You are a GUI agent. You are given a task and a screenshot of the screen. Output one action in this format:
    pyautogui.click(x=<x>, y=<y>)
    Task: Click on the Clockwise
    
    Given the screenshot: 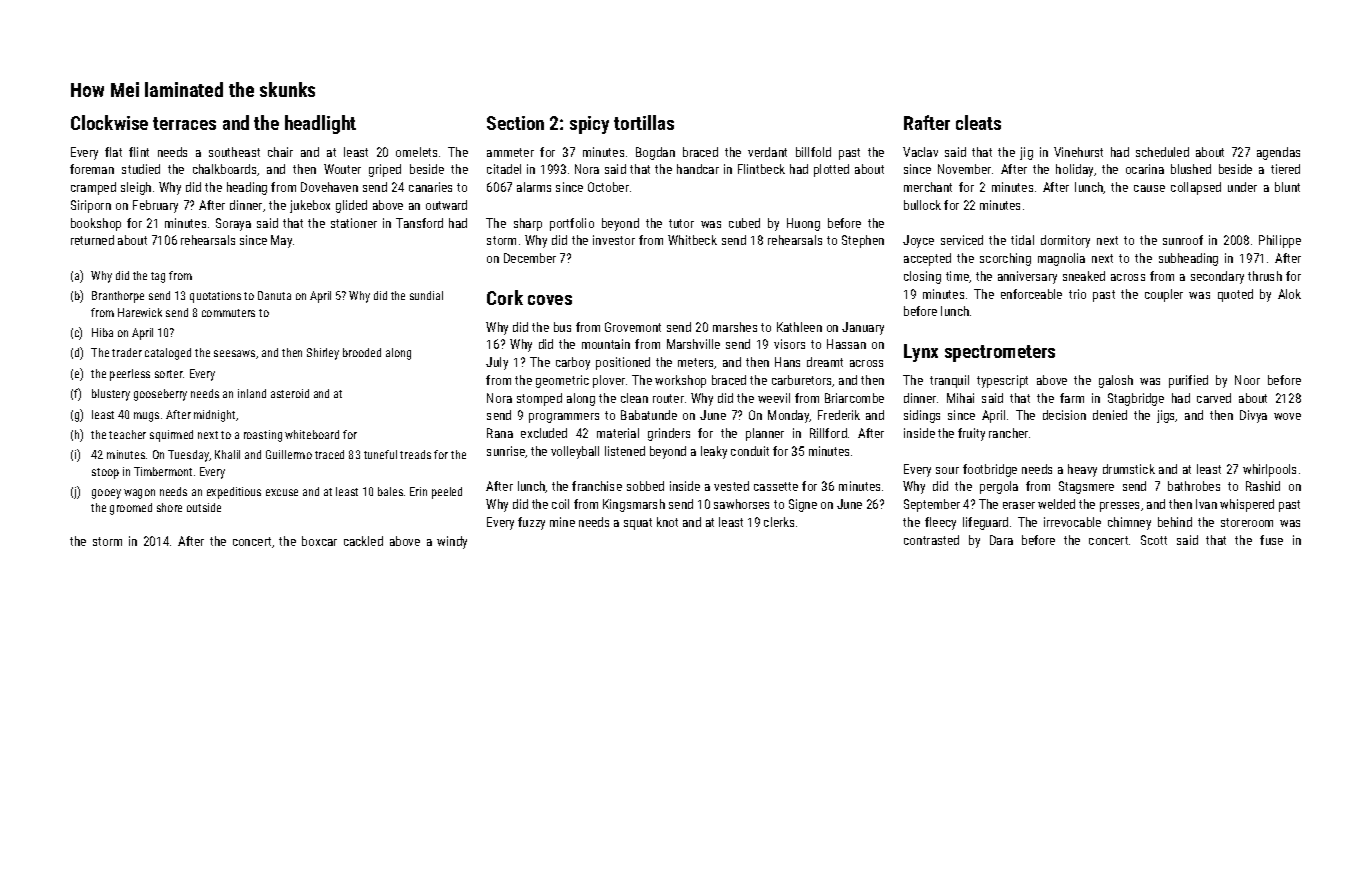 What is the action you would take?
    pyautogui.click(x=109, y=122)
